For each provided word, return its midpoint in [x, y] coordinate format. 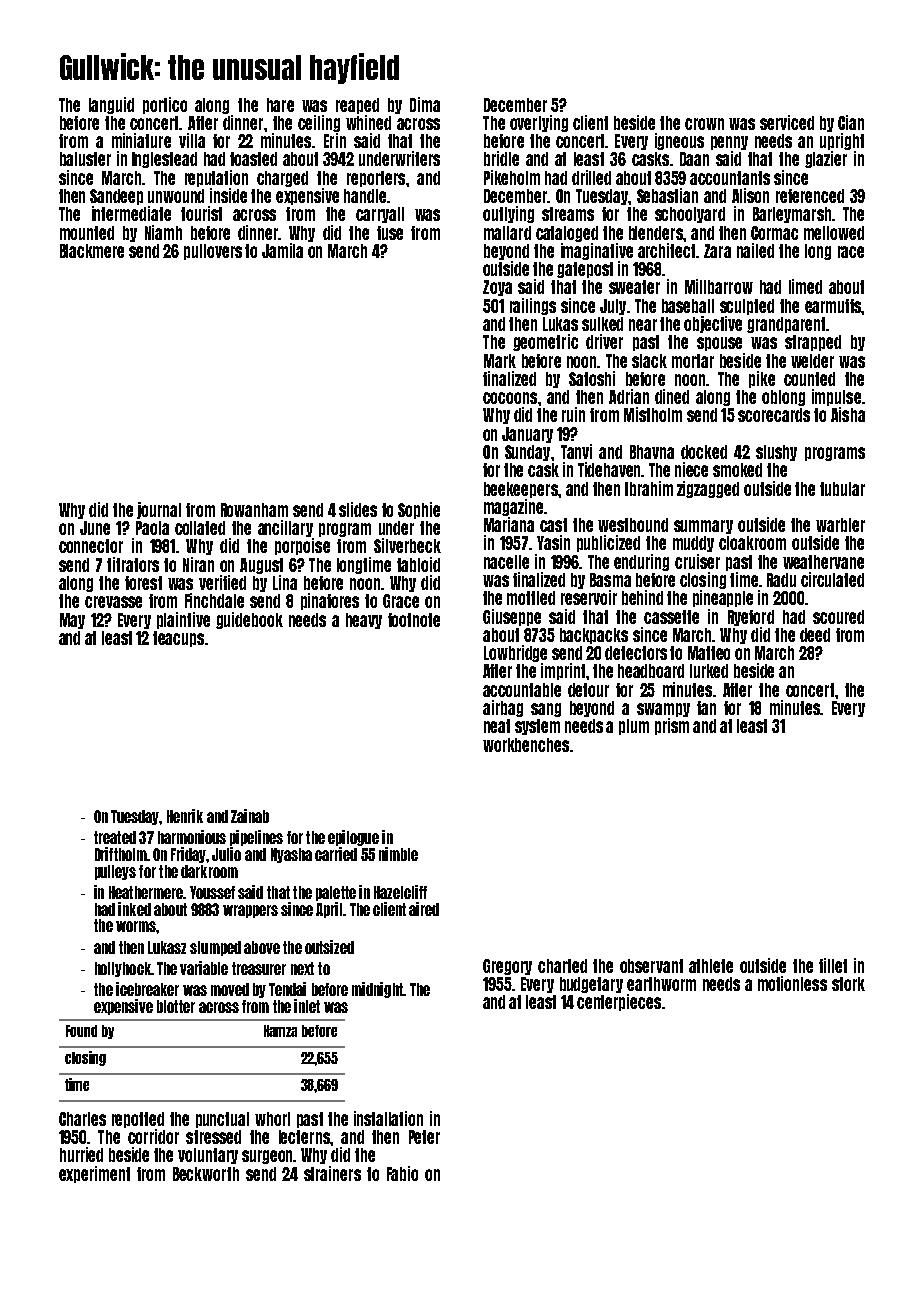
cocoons [510, 398]
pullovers [213, 252]
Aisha [848, 414]
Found [81, 1031]
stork [848, 984]
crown [704, 124]
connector [91, 546]
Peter [424, 1137]
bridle [501, 158]
